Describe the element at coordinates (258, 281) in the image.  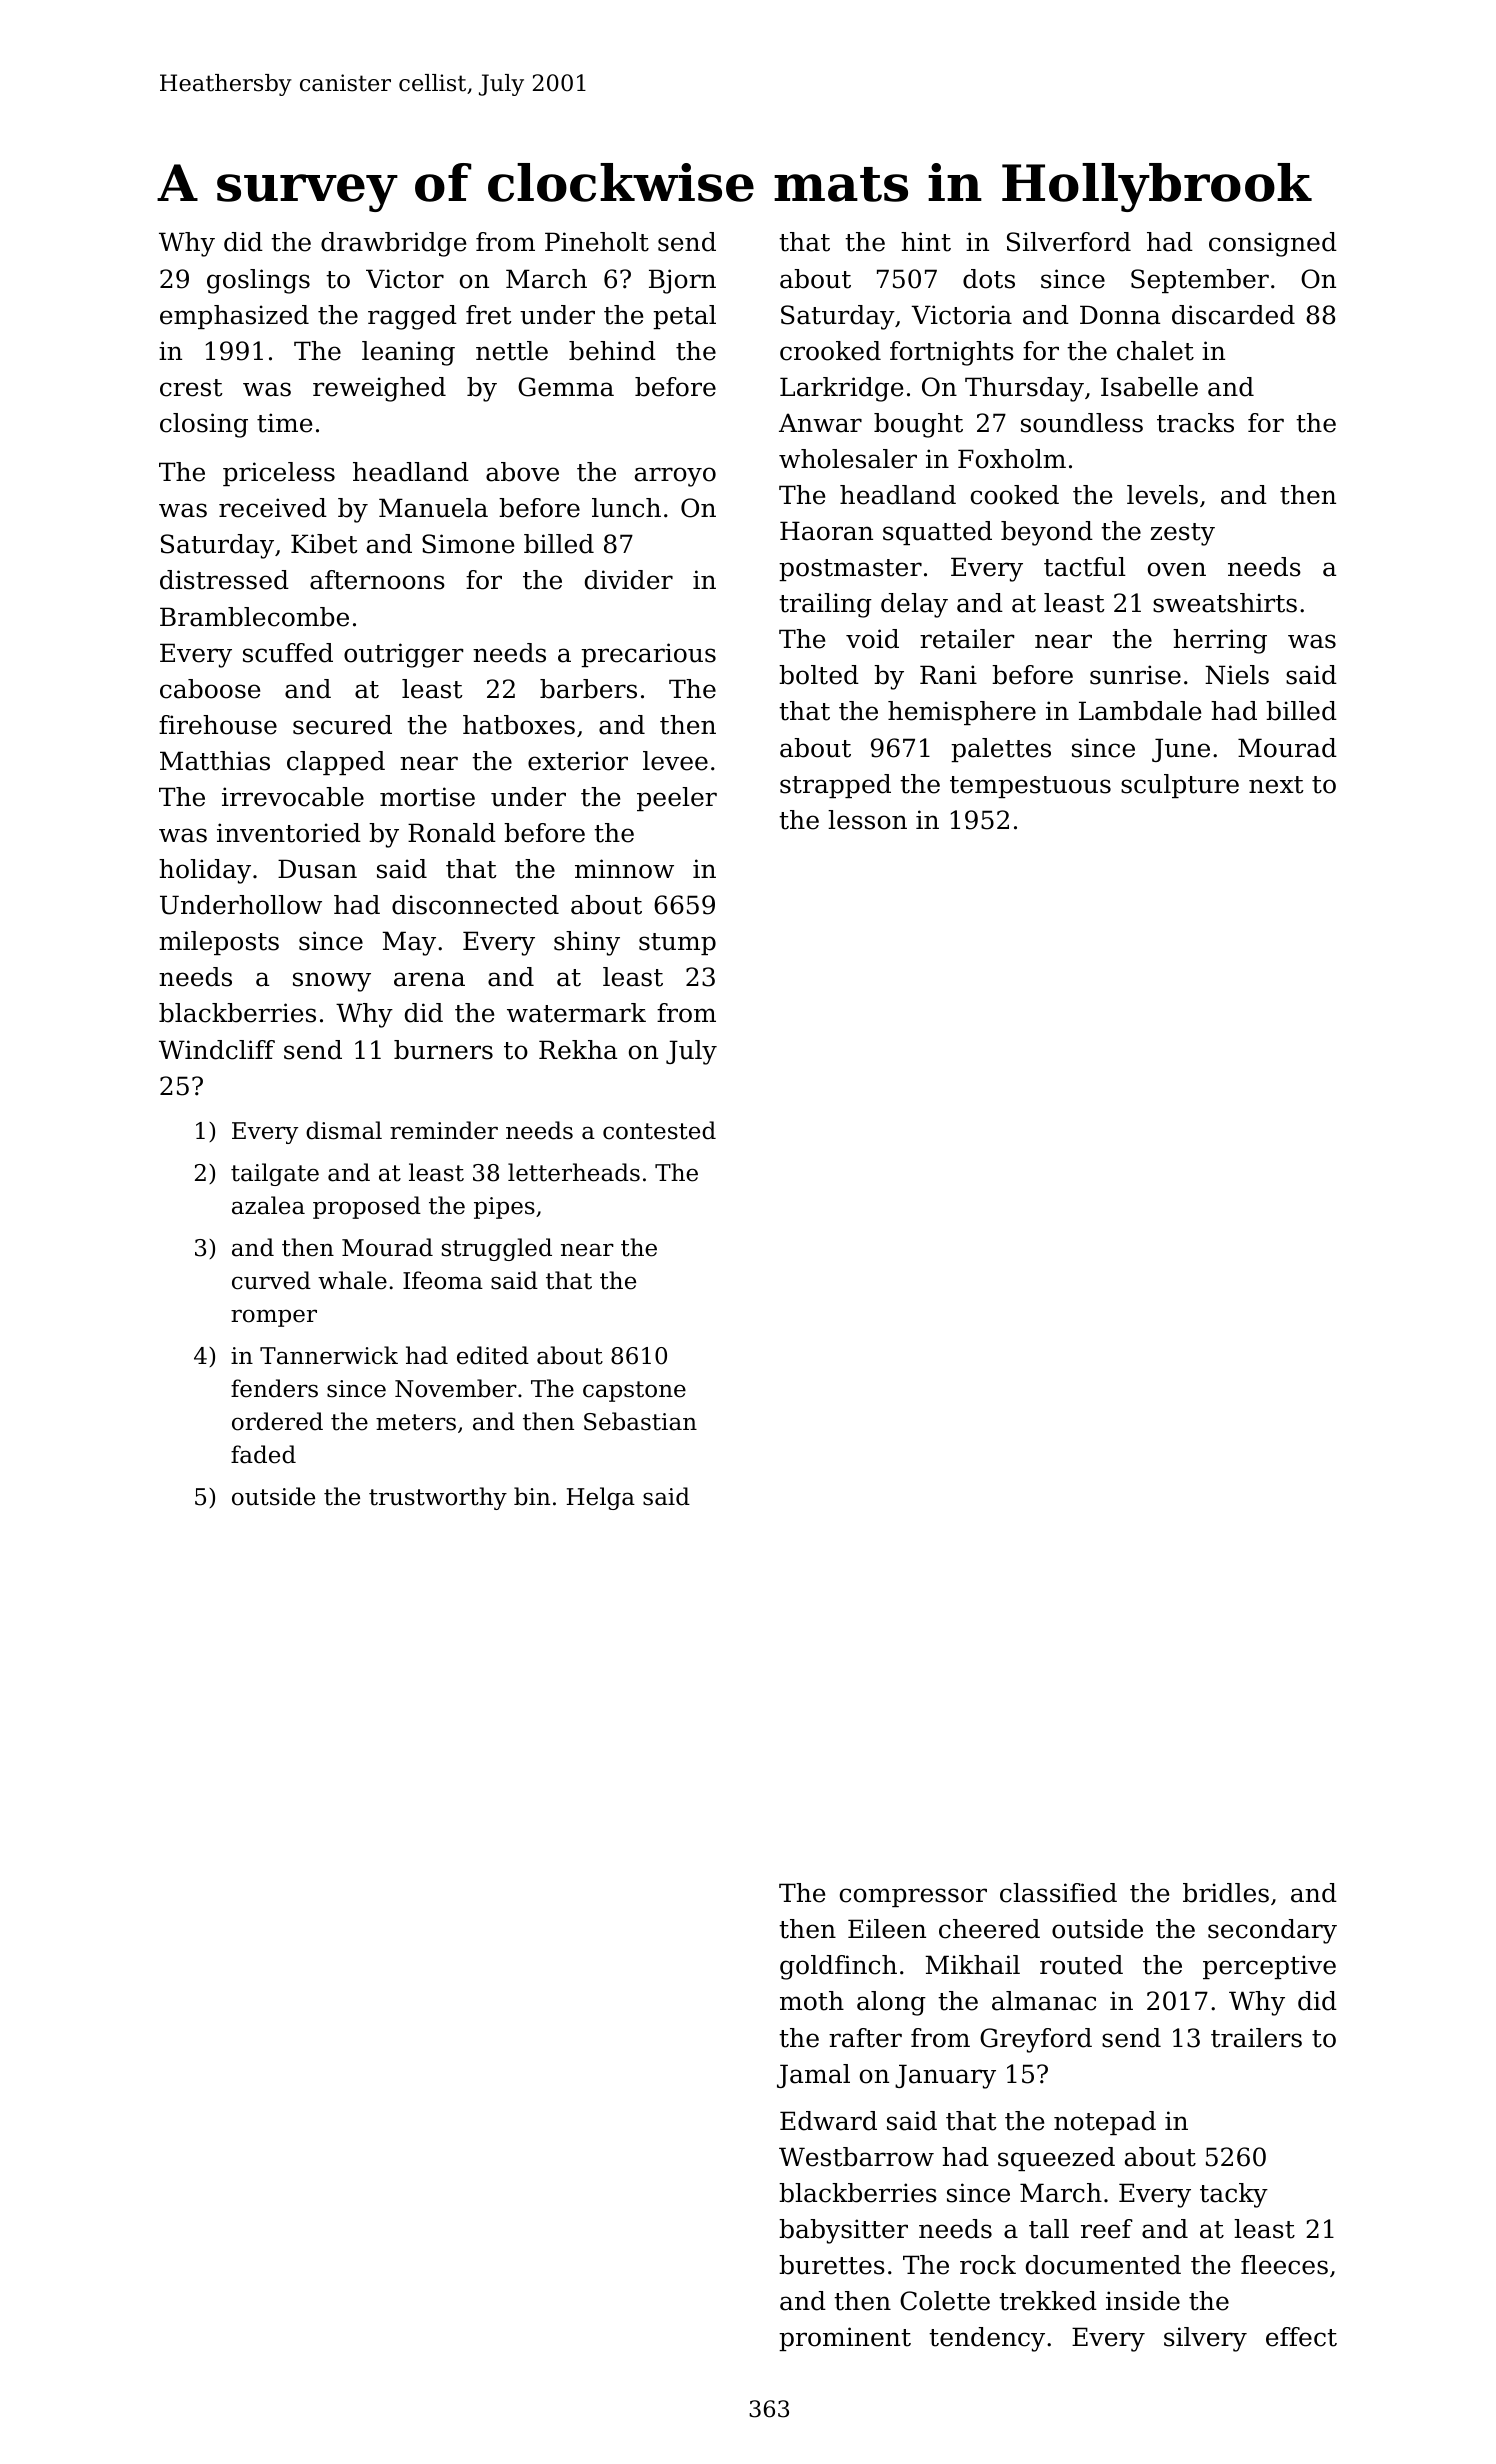
I see `goslings` at that location.
